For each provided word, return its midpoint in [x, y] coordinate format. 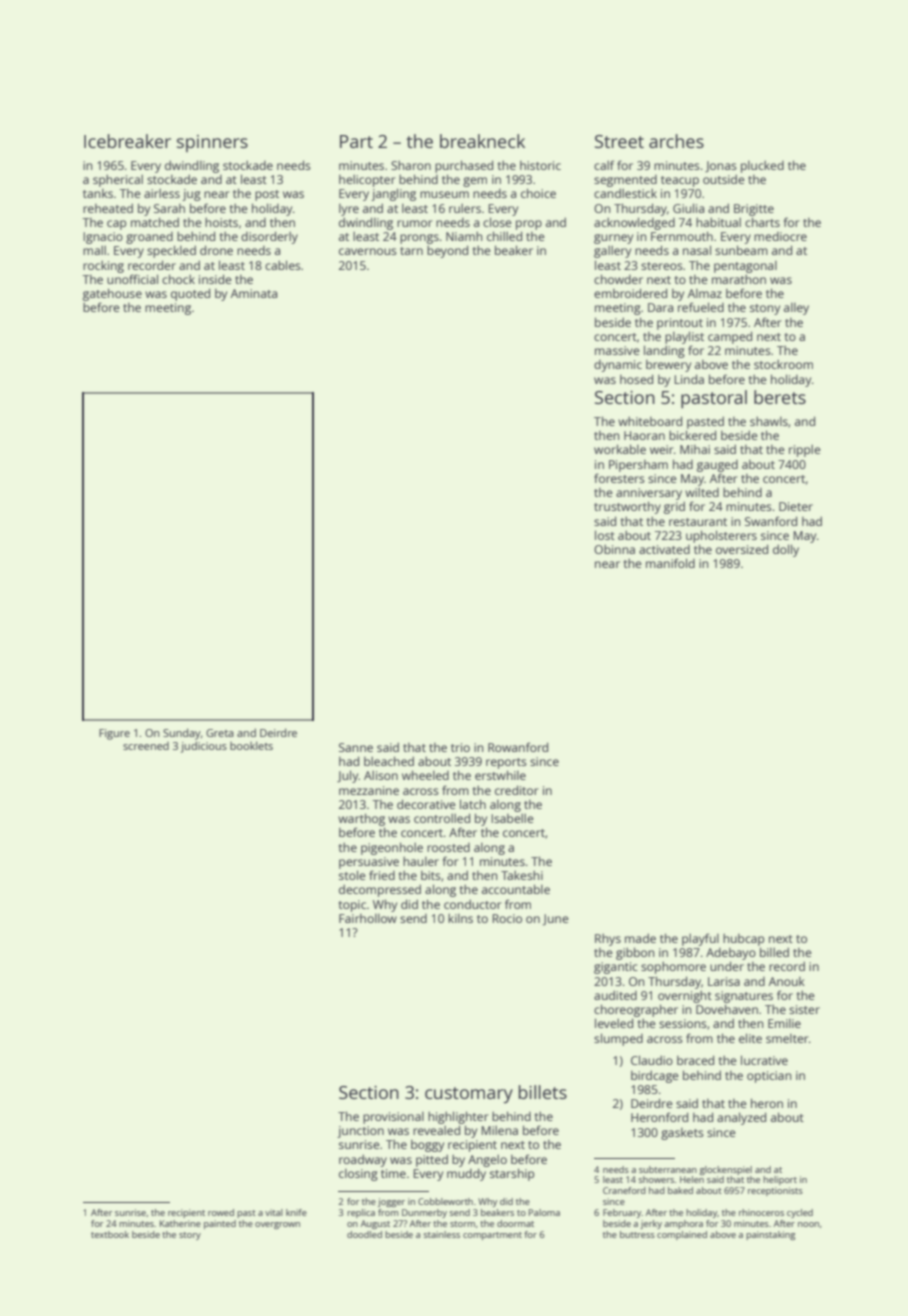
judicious [204, 747]
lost [605, 535]
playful [700, 939]
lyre [349, 210]
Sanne [356, 747]
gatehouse [112, 294]
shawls [769, 421]
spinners [212, 143]
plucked [762, 167]
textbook [110, 1234]
